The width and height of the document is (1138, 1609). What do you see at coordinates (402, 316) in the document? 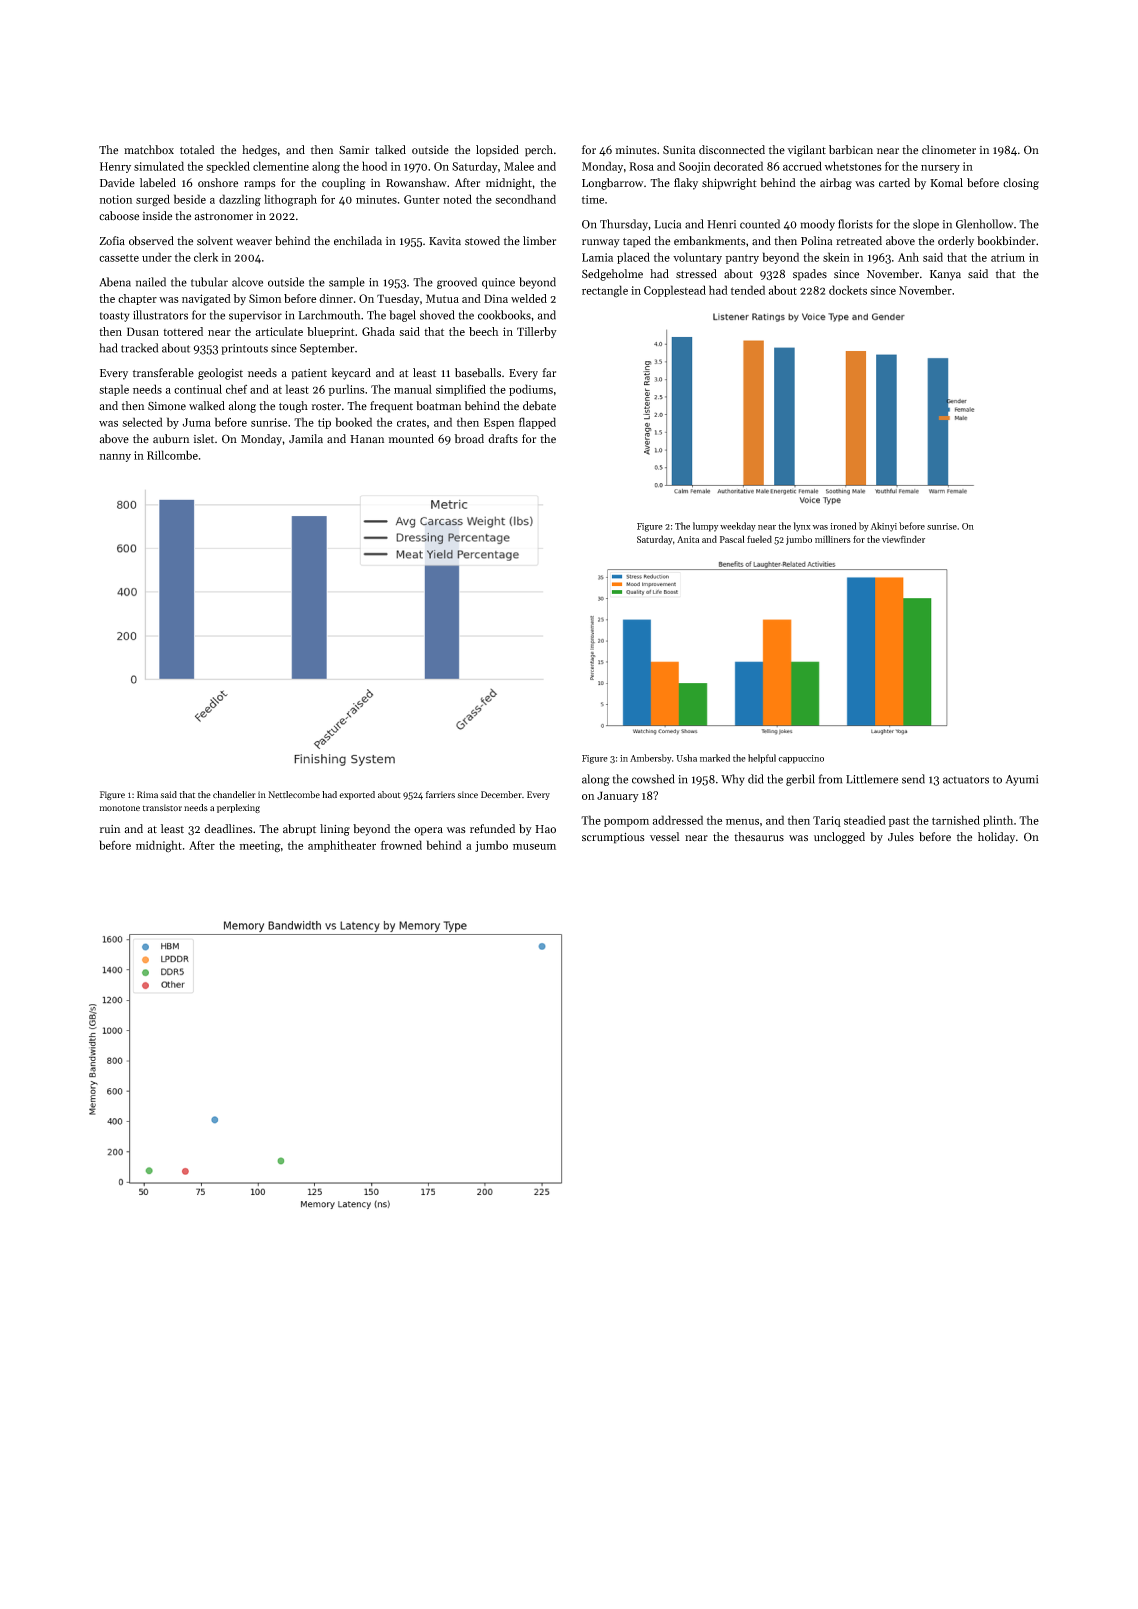
I see `bagel` at bounding box center [402, 316].
